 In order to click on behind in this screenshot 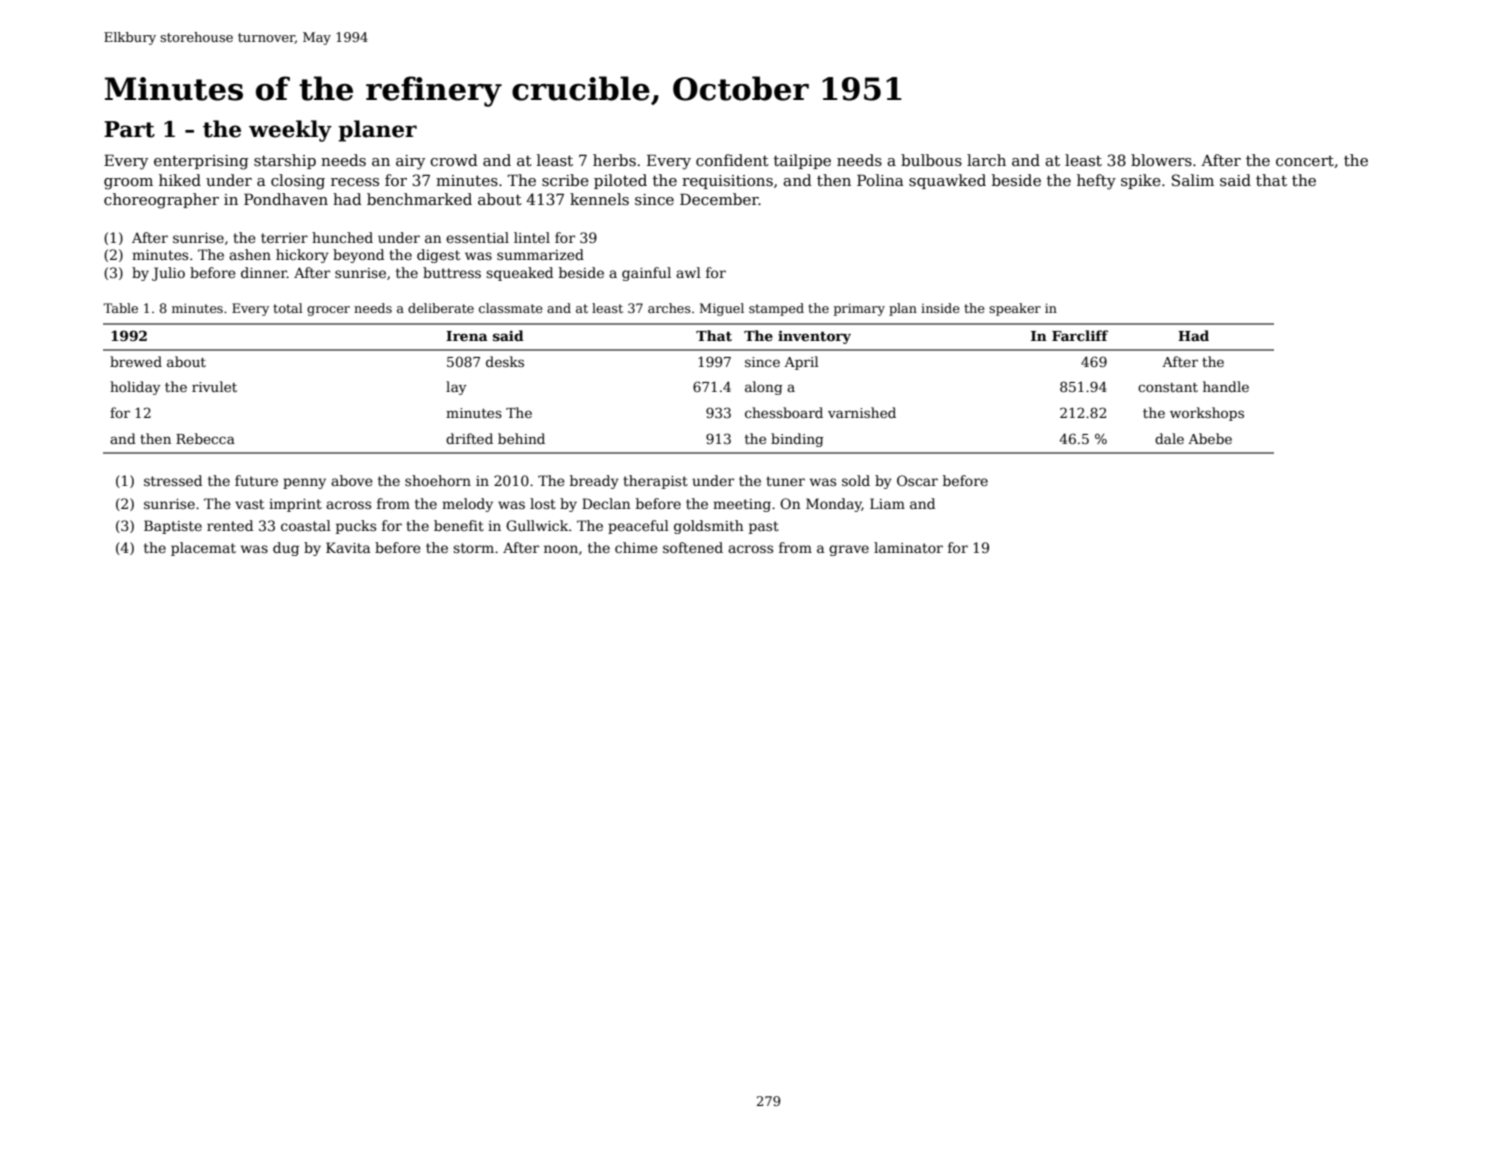, I will do `click(521, 438)`.
